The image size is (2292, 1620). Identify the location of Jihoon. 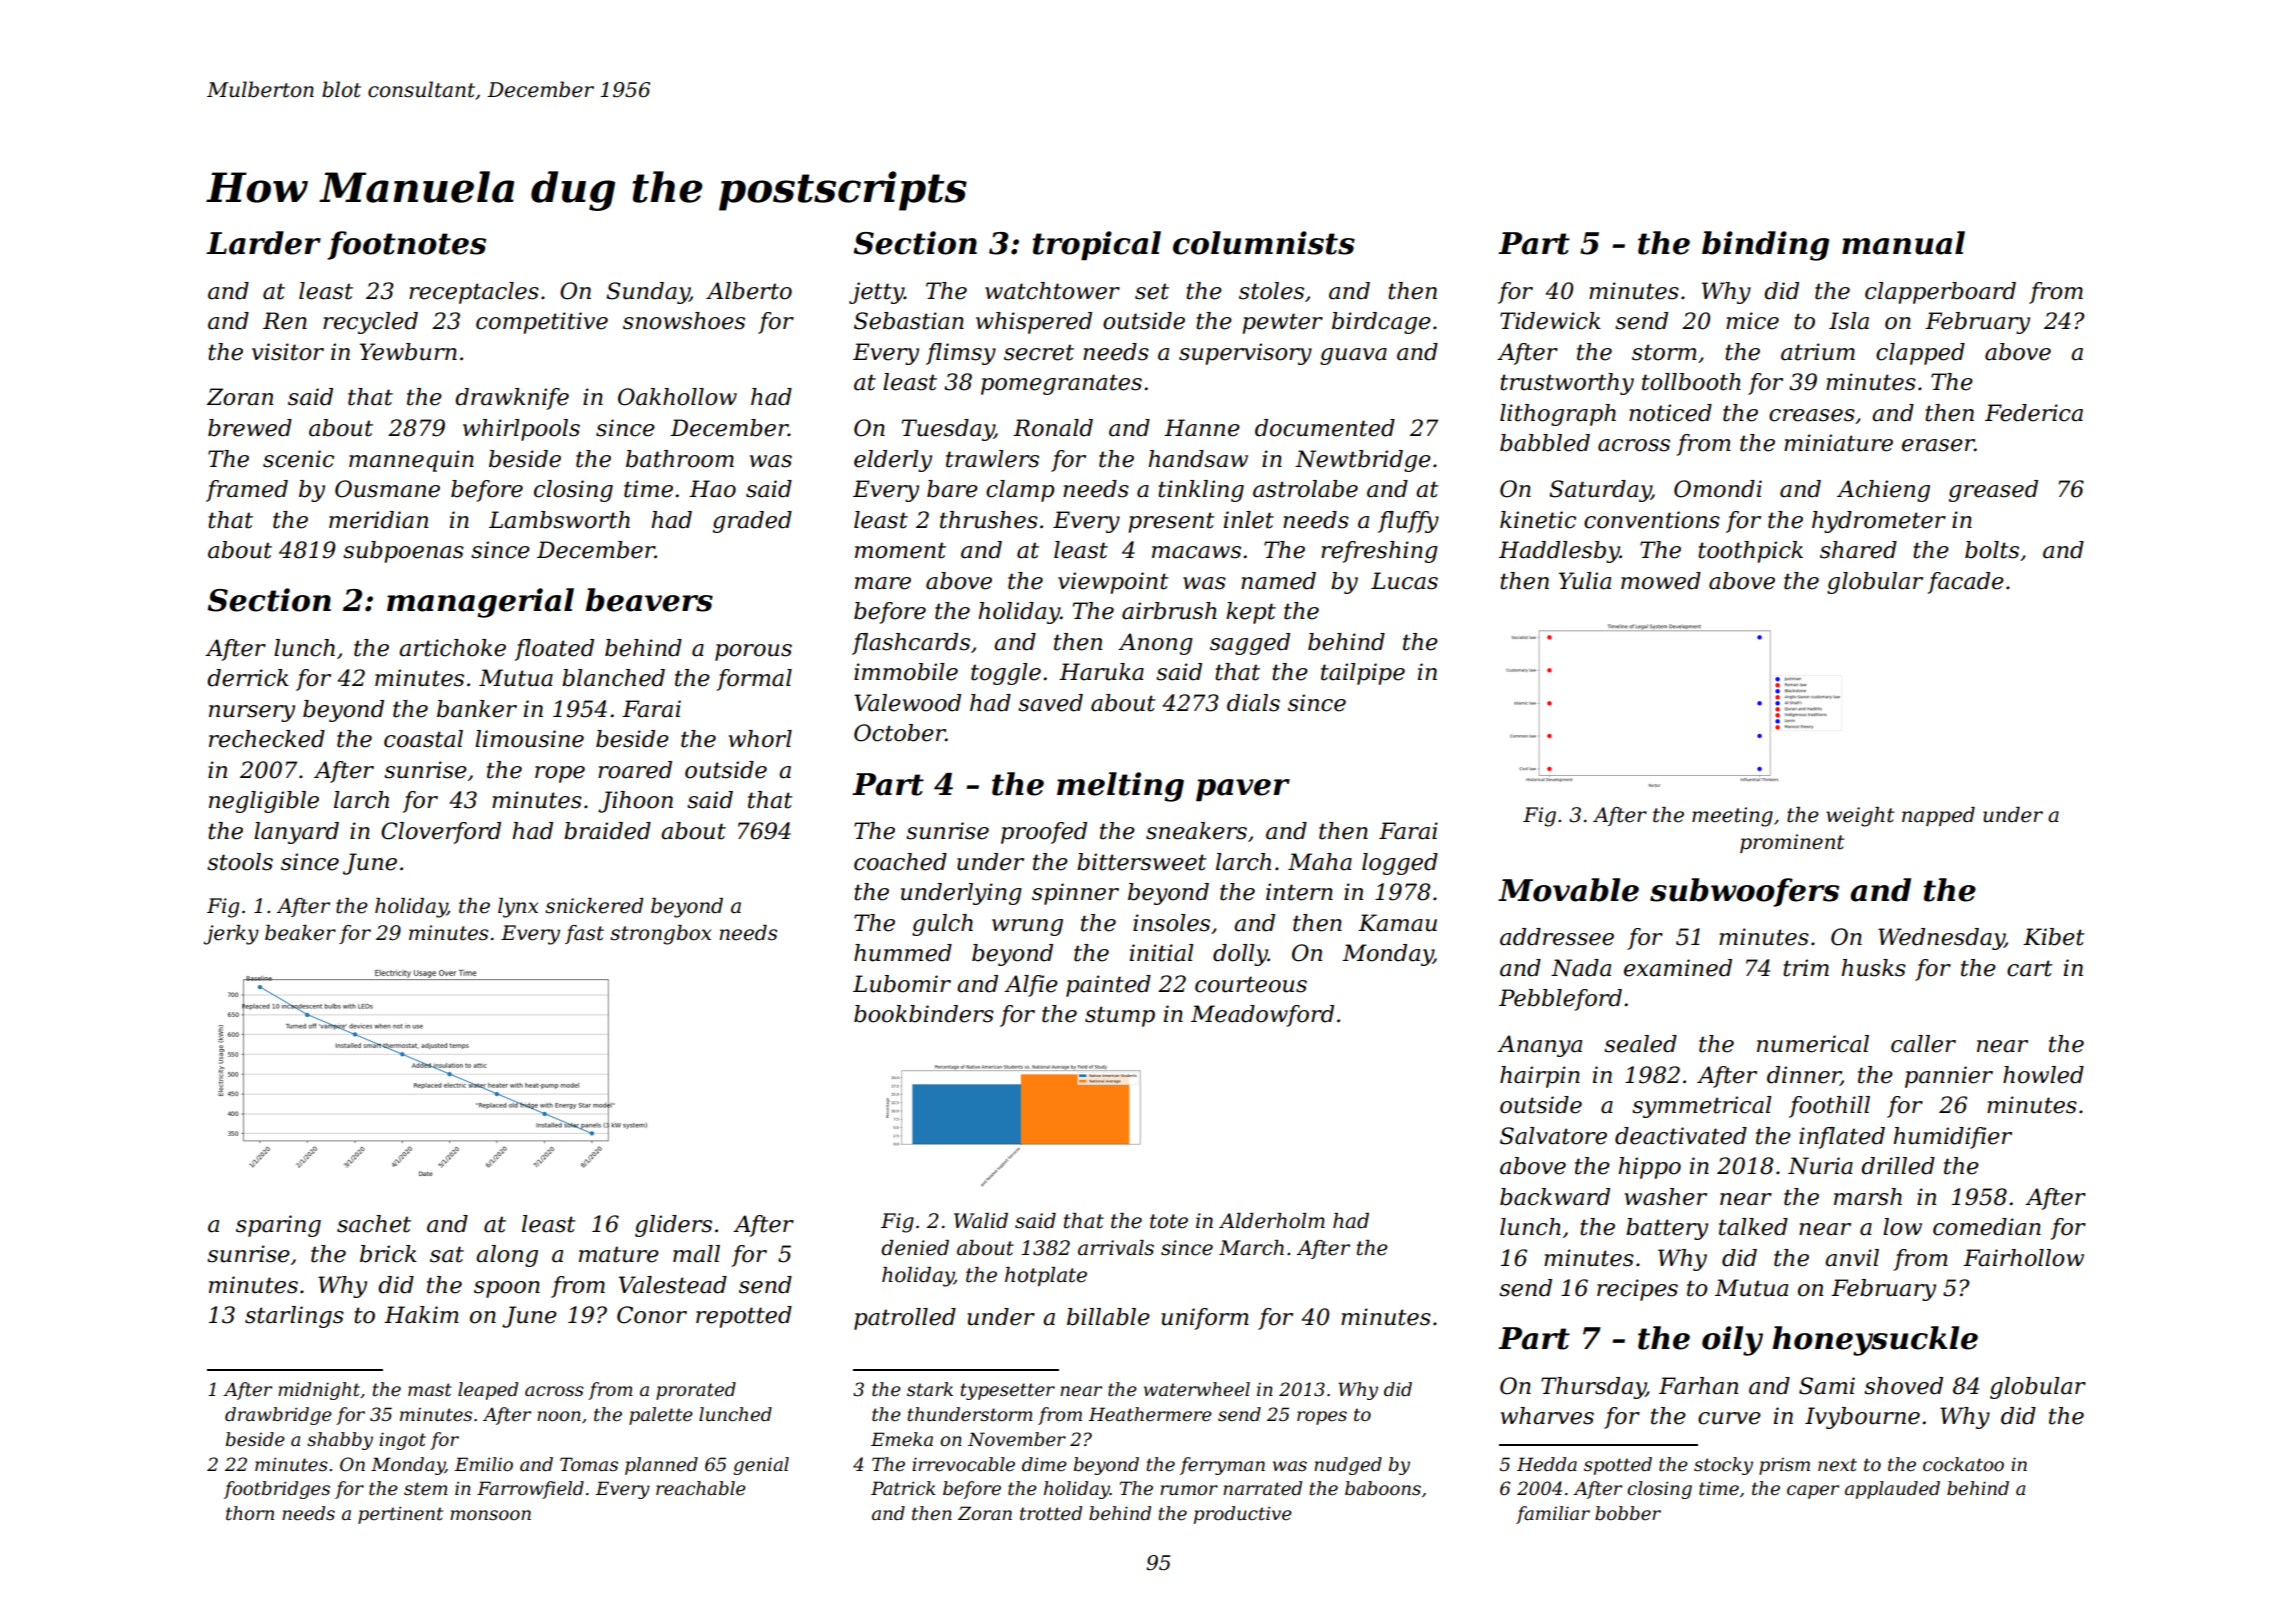
(635, 802).
